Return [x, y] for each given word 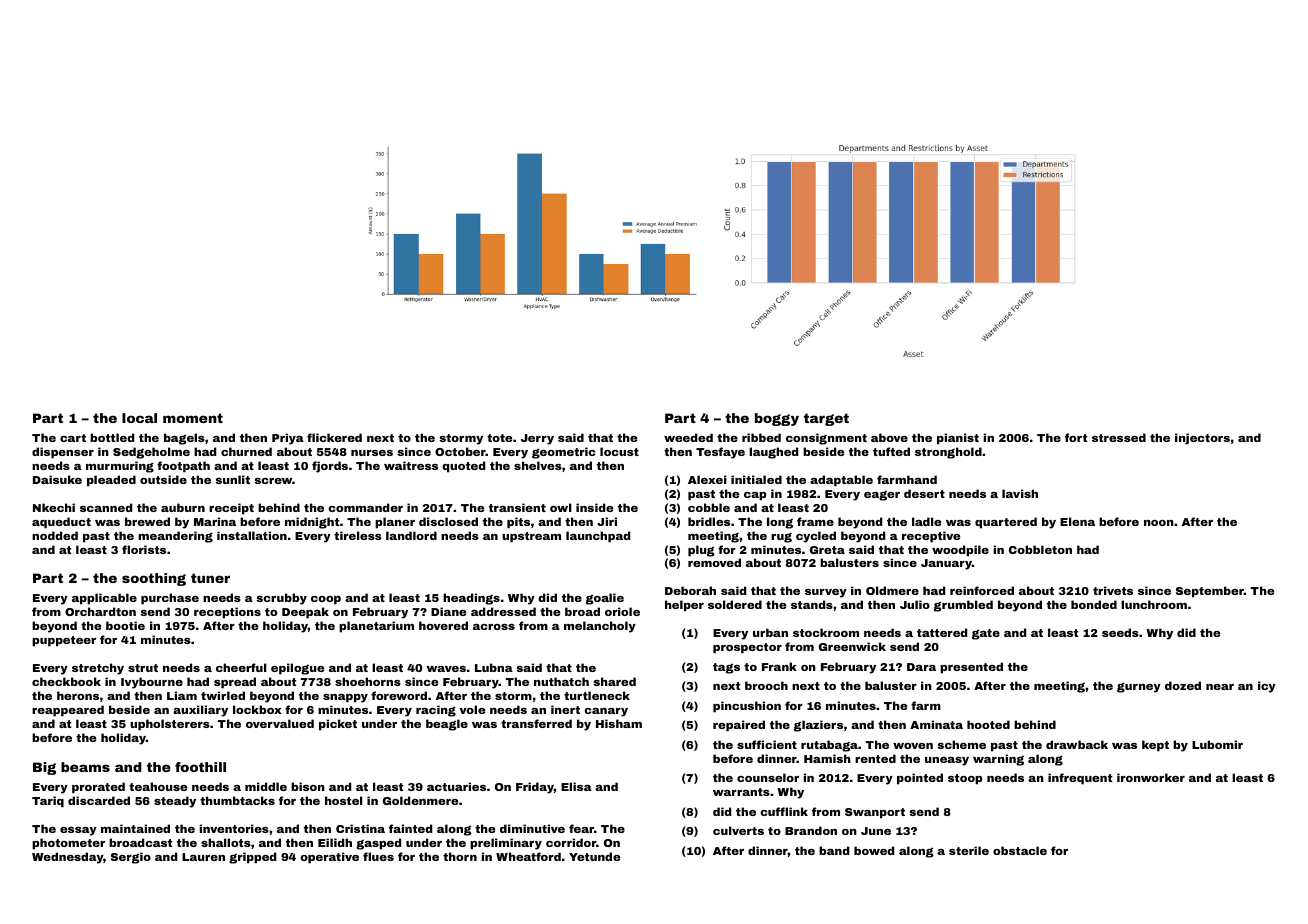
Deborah [690, 590]
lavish [1020, 493]
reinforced [982, 590]
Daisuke [57, 479]
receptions [227, 613]
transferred [536, 723]
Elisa [576, 786]
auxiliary [200, 711]
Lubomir [1217, 744]
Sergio [131, 858]
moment [193, 418]
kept [1155, 746]
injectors [1202, 439]
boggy [777, 419]
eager [882, 496]
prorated [98, 788]
